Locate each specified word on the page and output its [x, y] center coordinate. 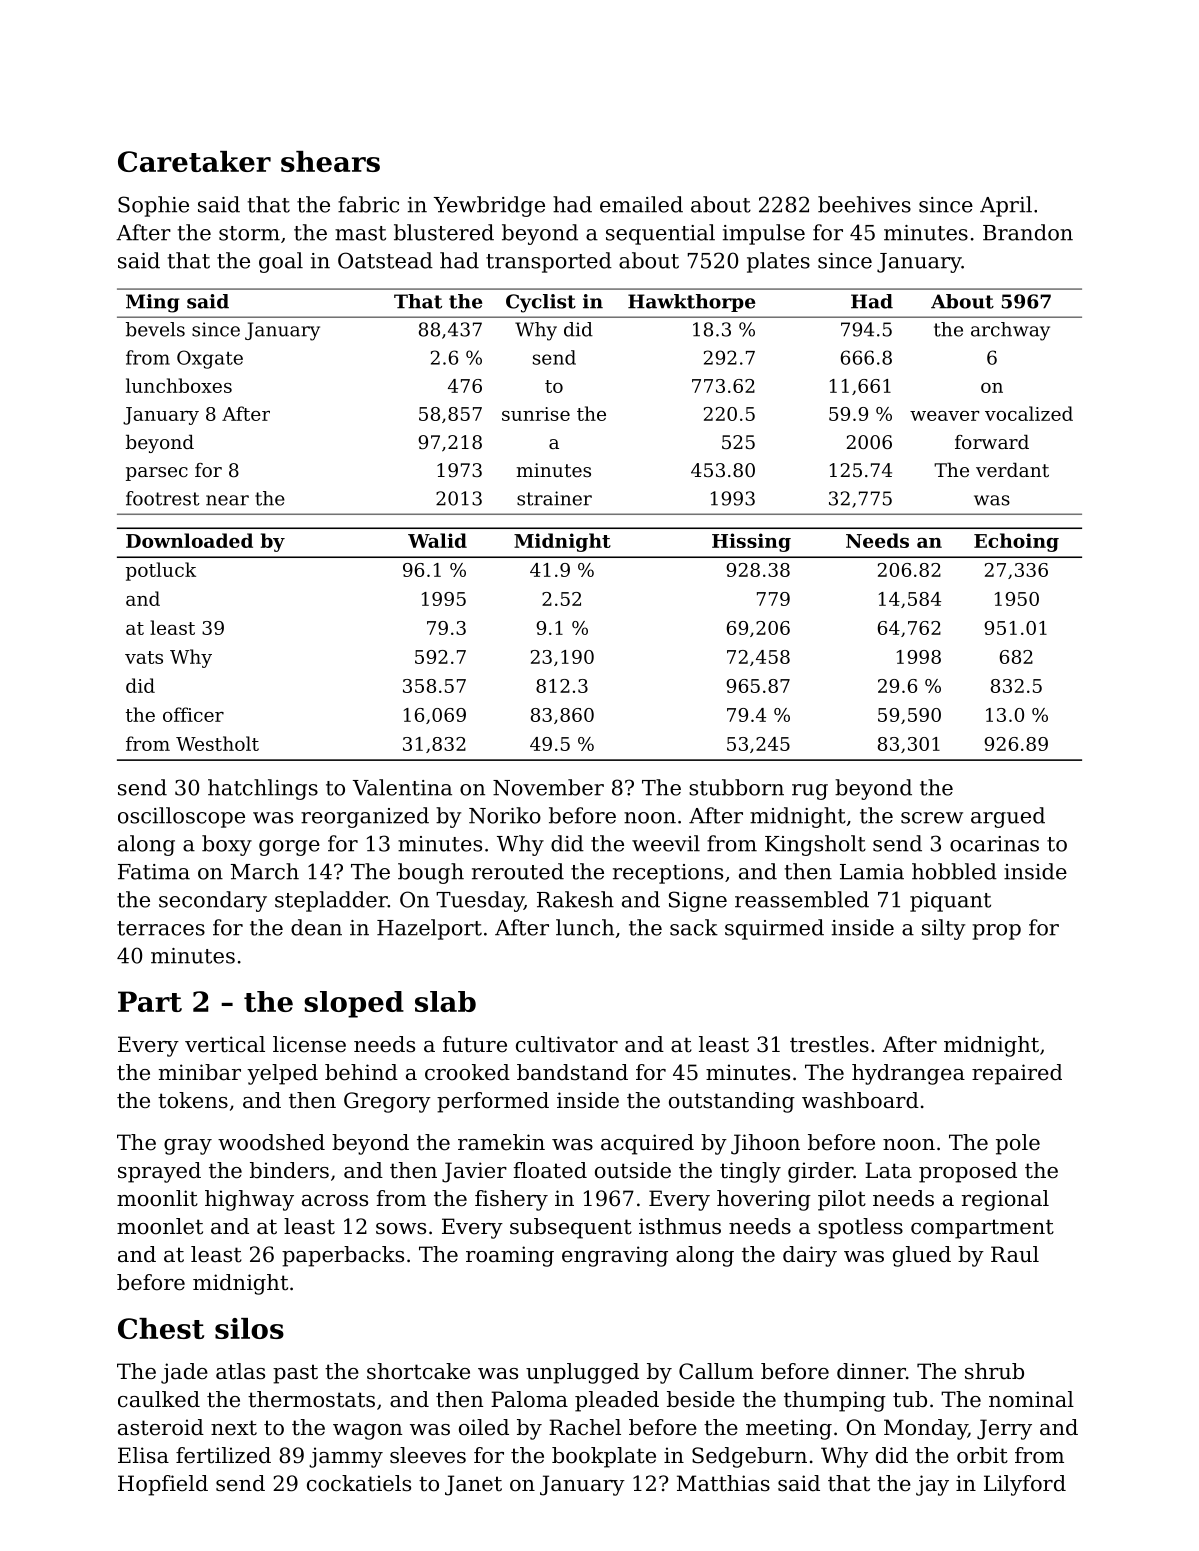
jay [932, 1485]
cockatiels [359, 1483]
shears [330, 161]
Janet [473, 1485]
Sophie [153, 206]
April [1006, 206]
